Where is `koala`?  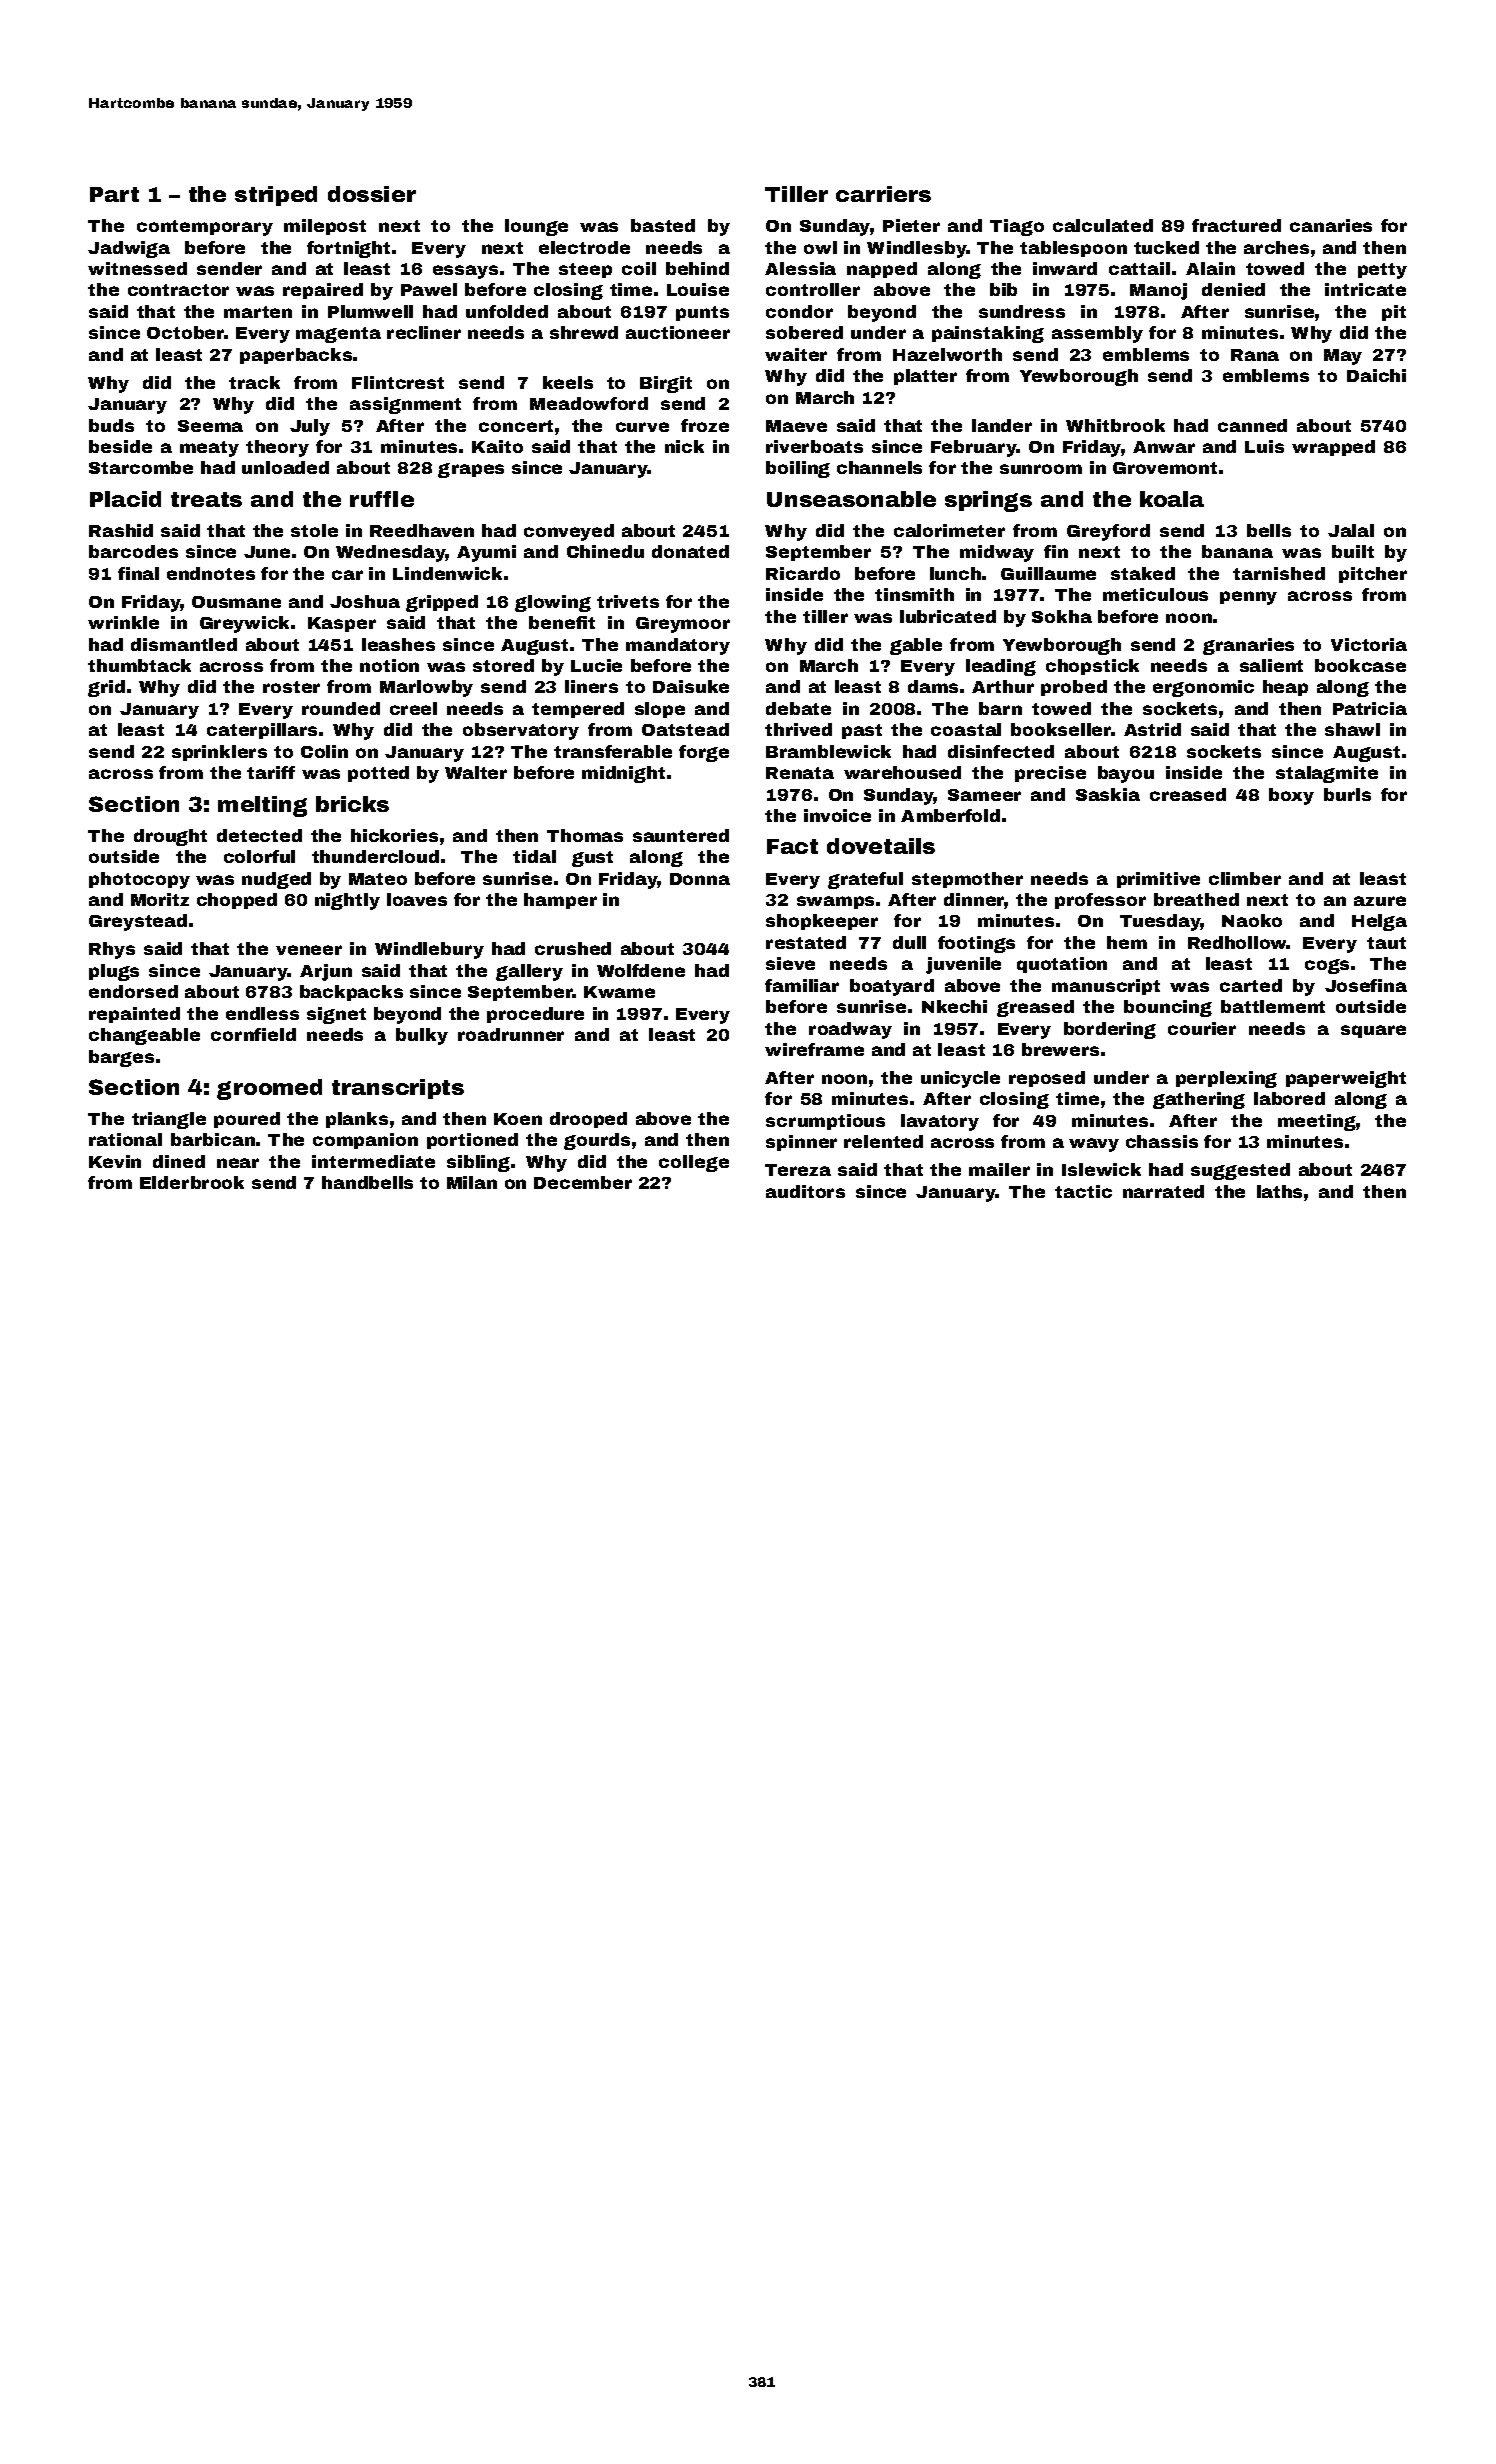
koala is located at coordinates (1172, 499).
